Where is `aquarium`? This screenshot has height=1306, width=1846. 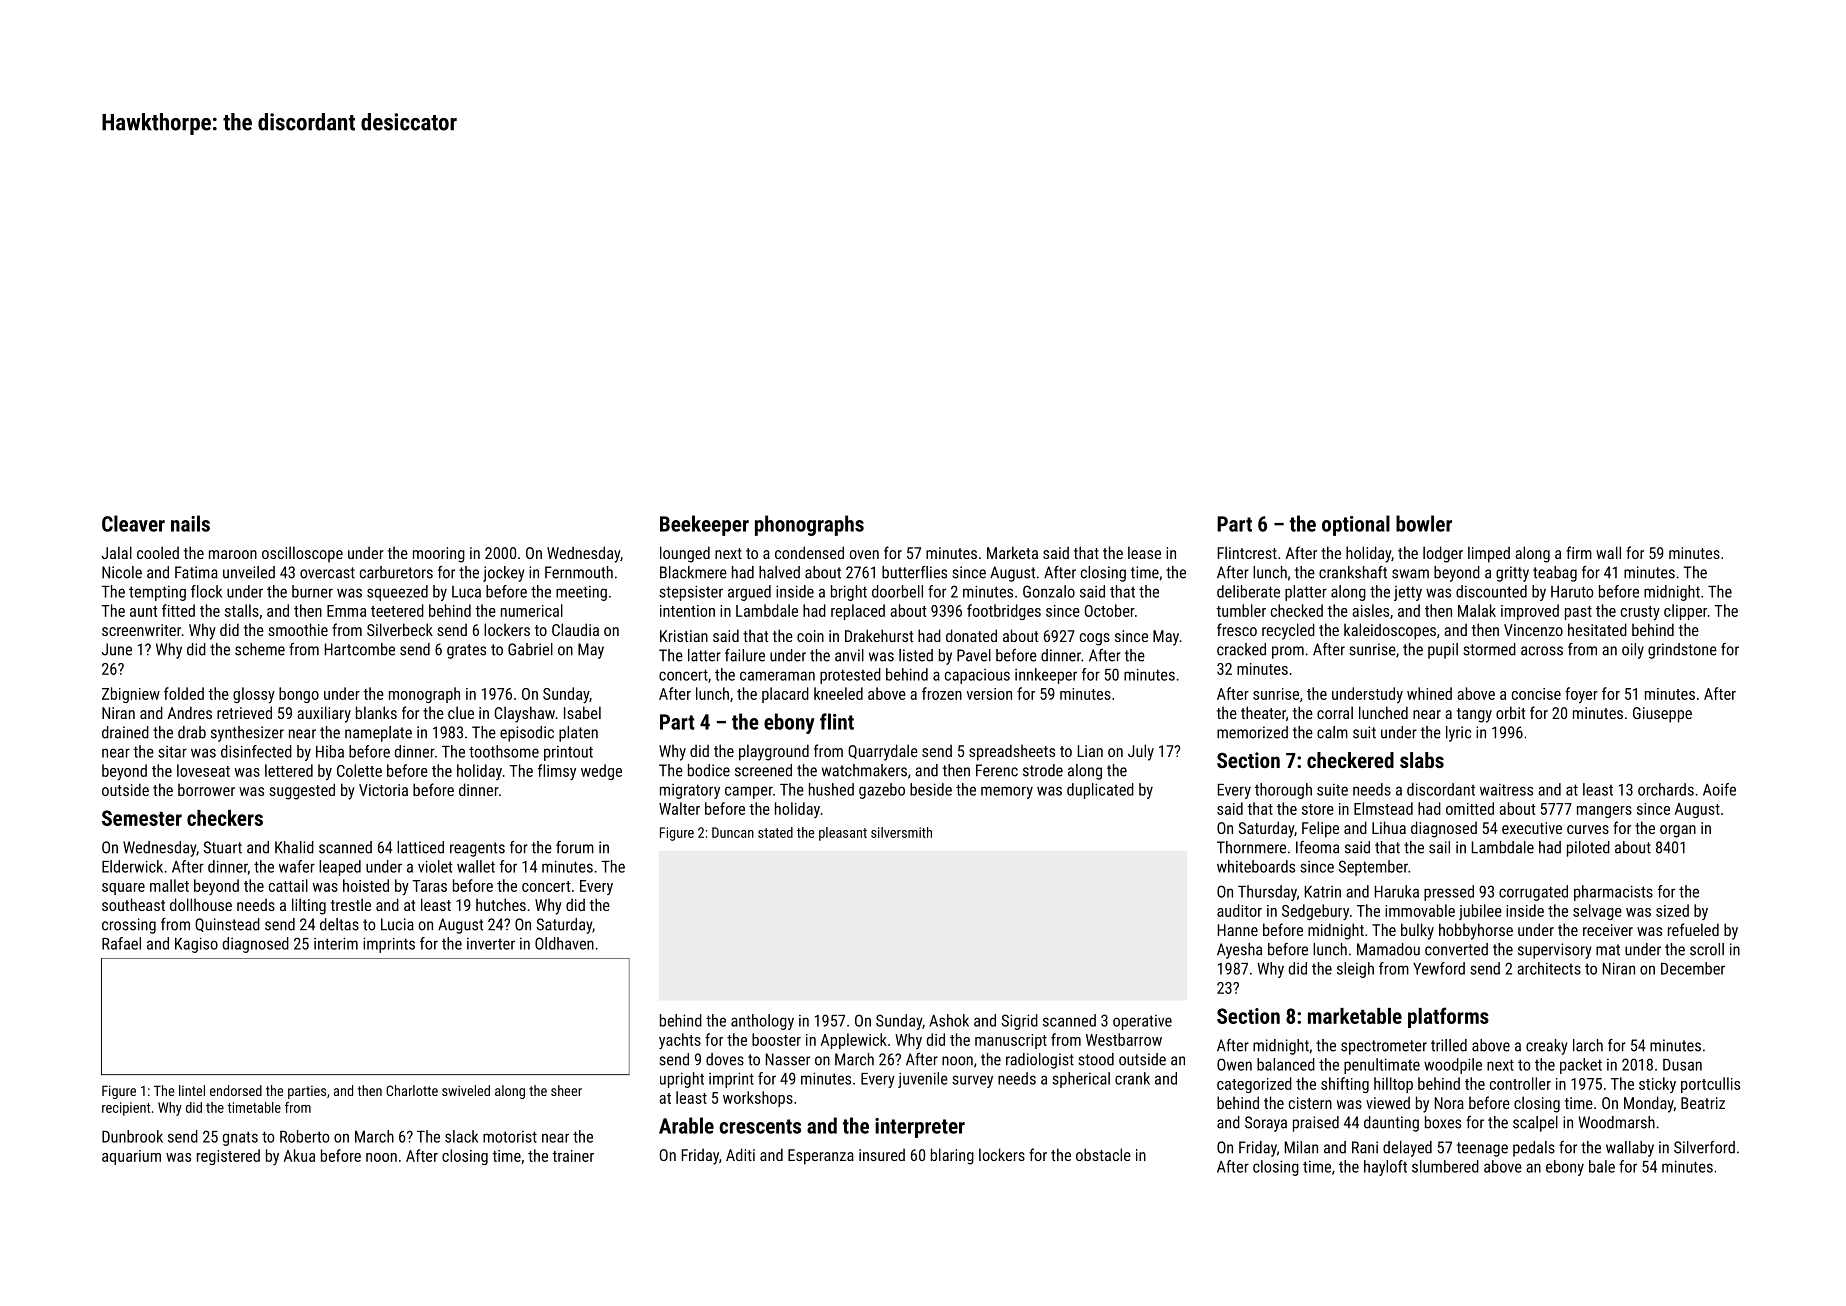 aquarium is located at coordinates (131, 1157).
